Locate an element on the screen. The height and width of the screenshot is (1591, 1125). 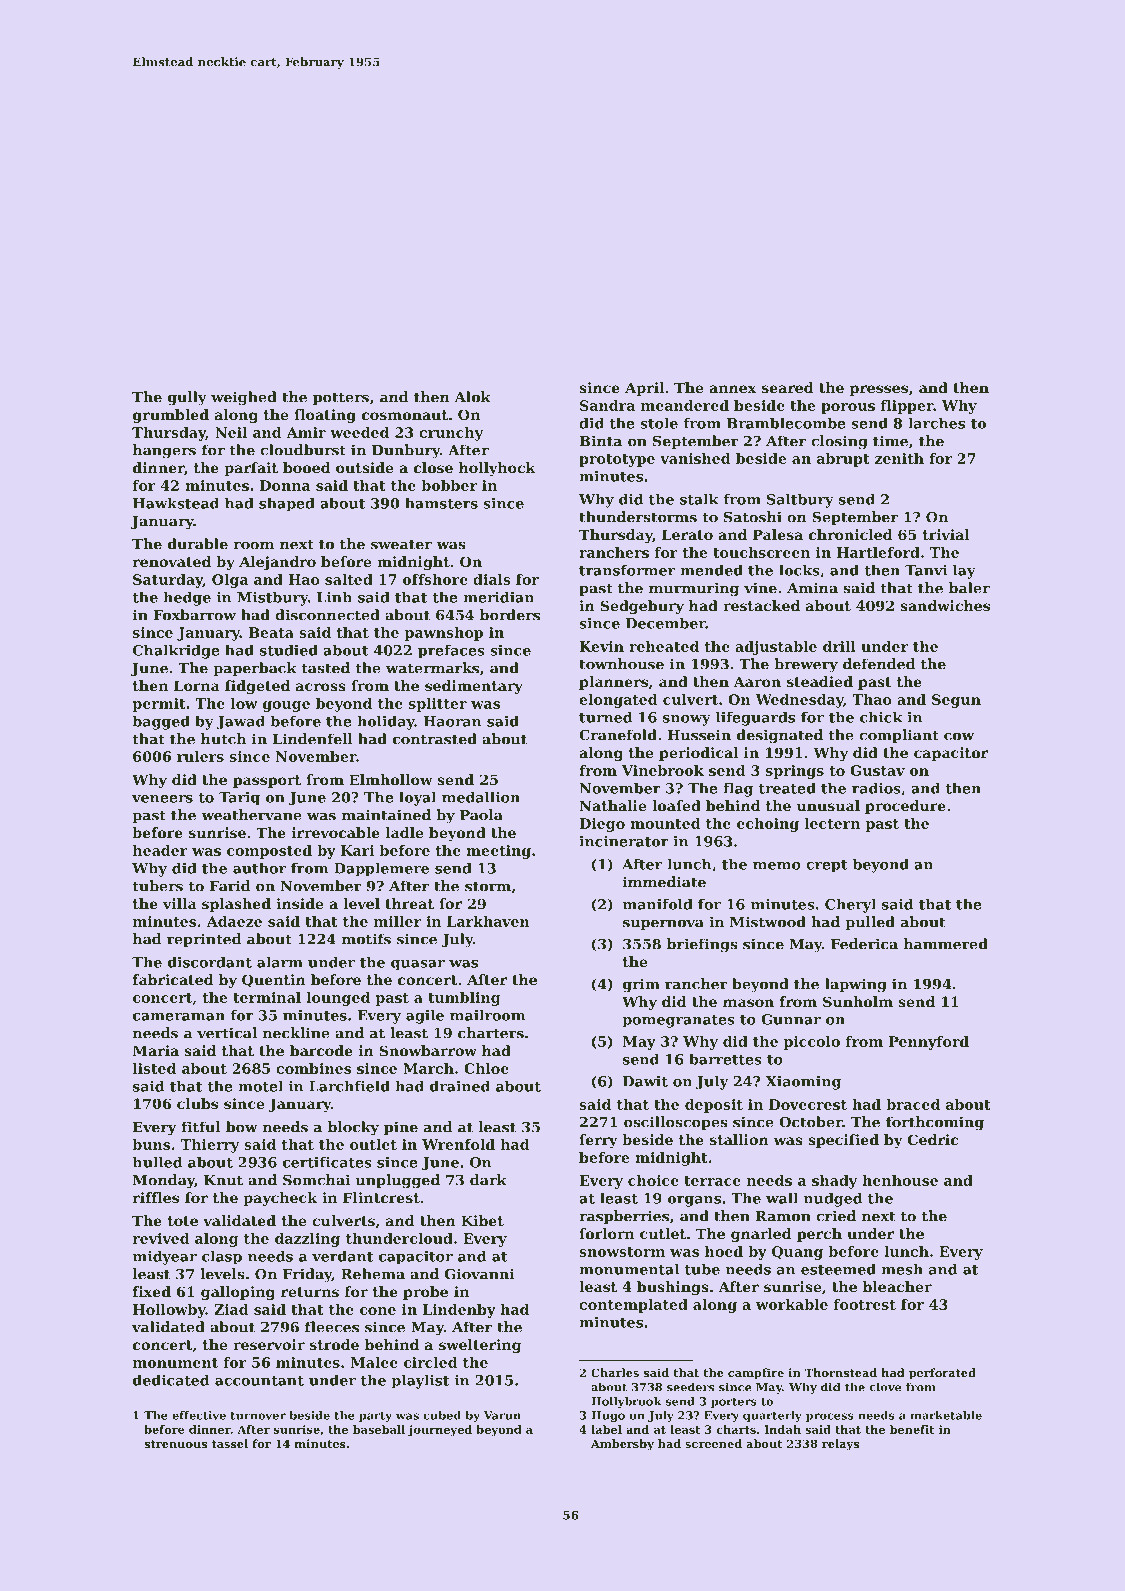
strenuous is located at coordinates (176, 1444).
